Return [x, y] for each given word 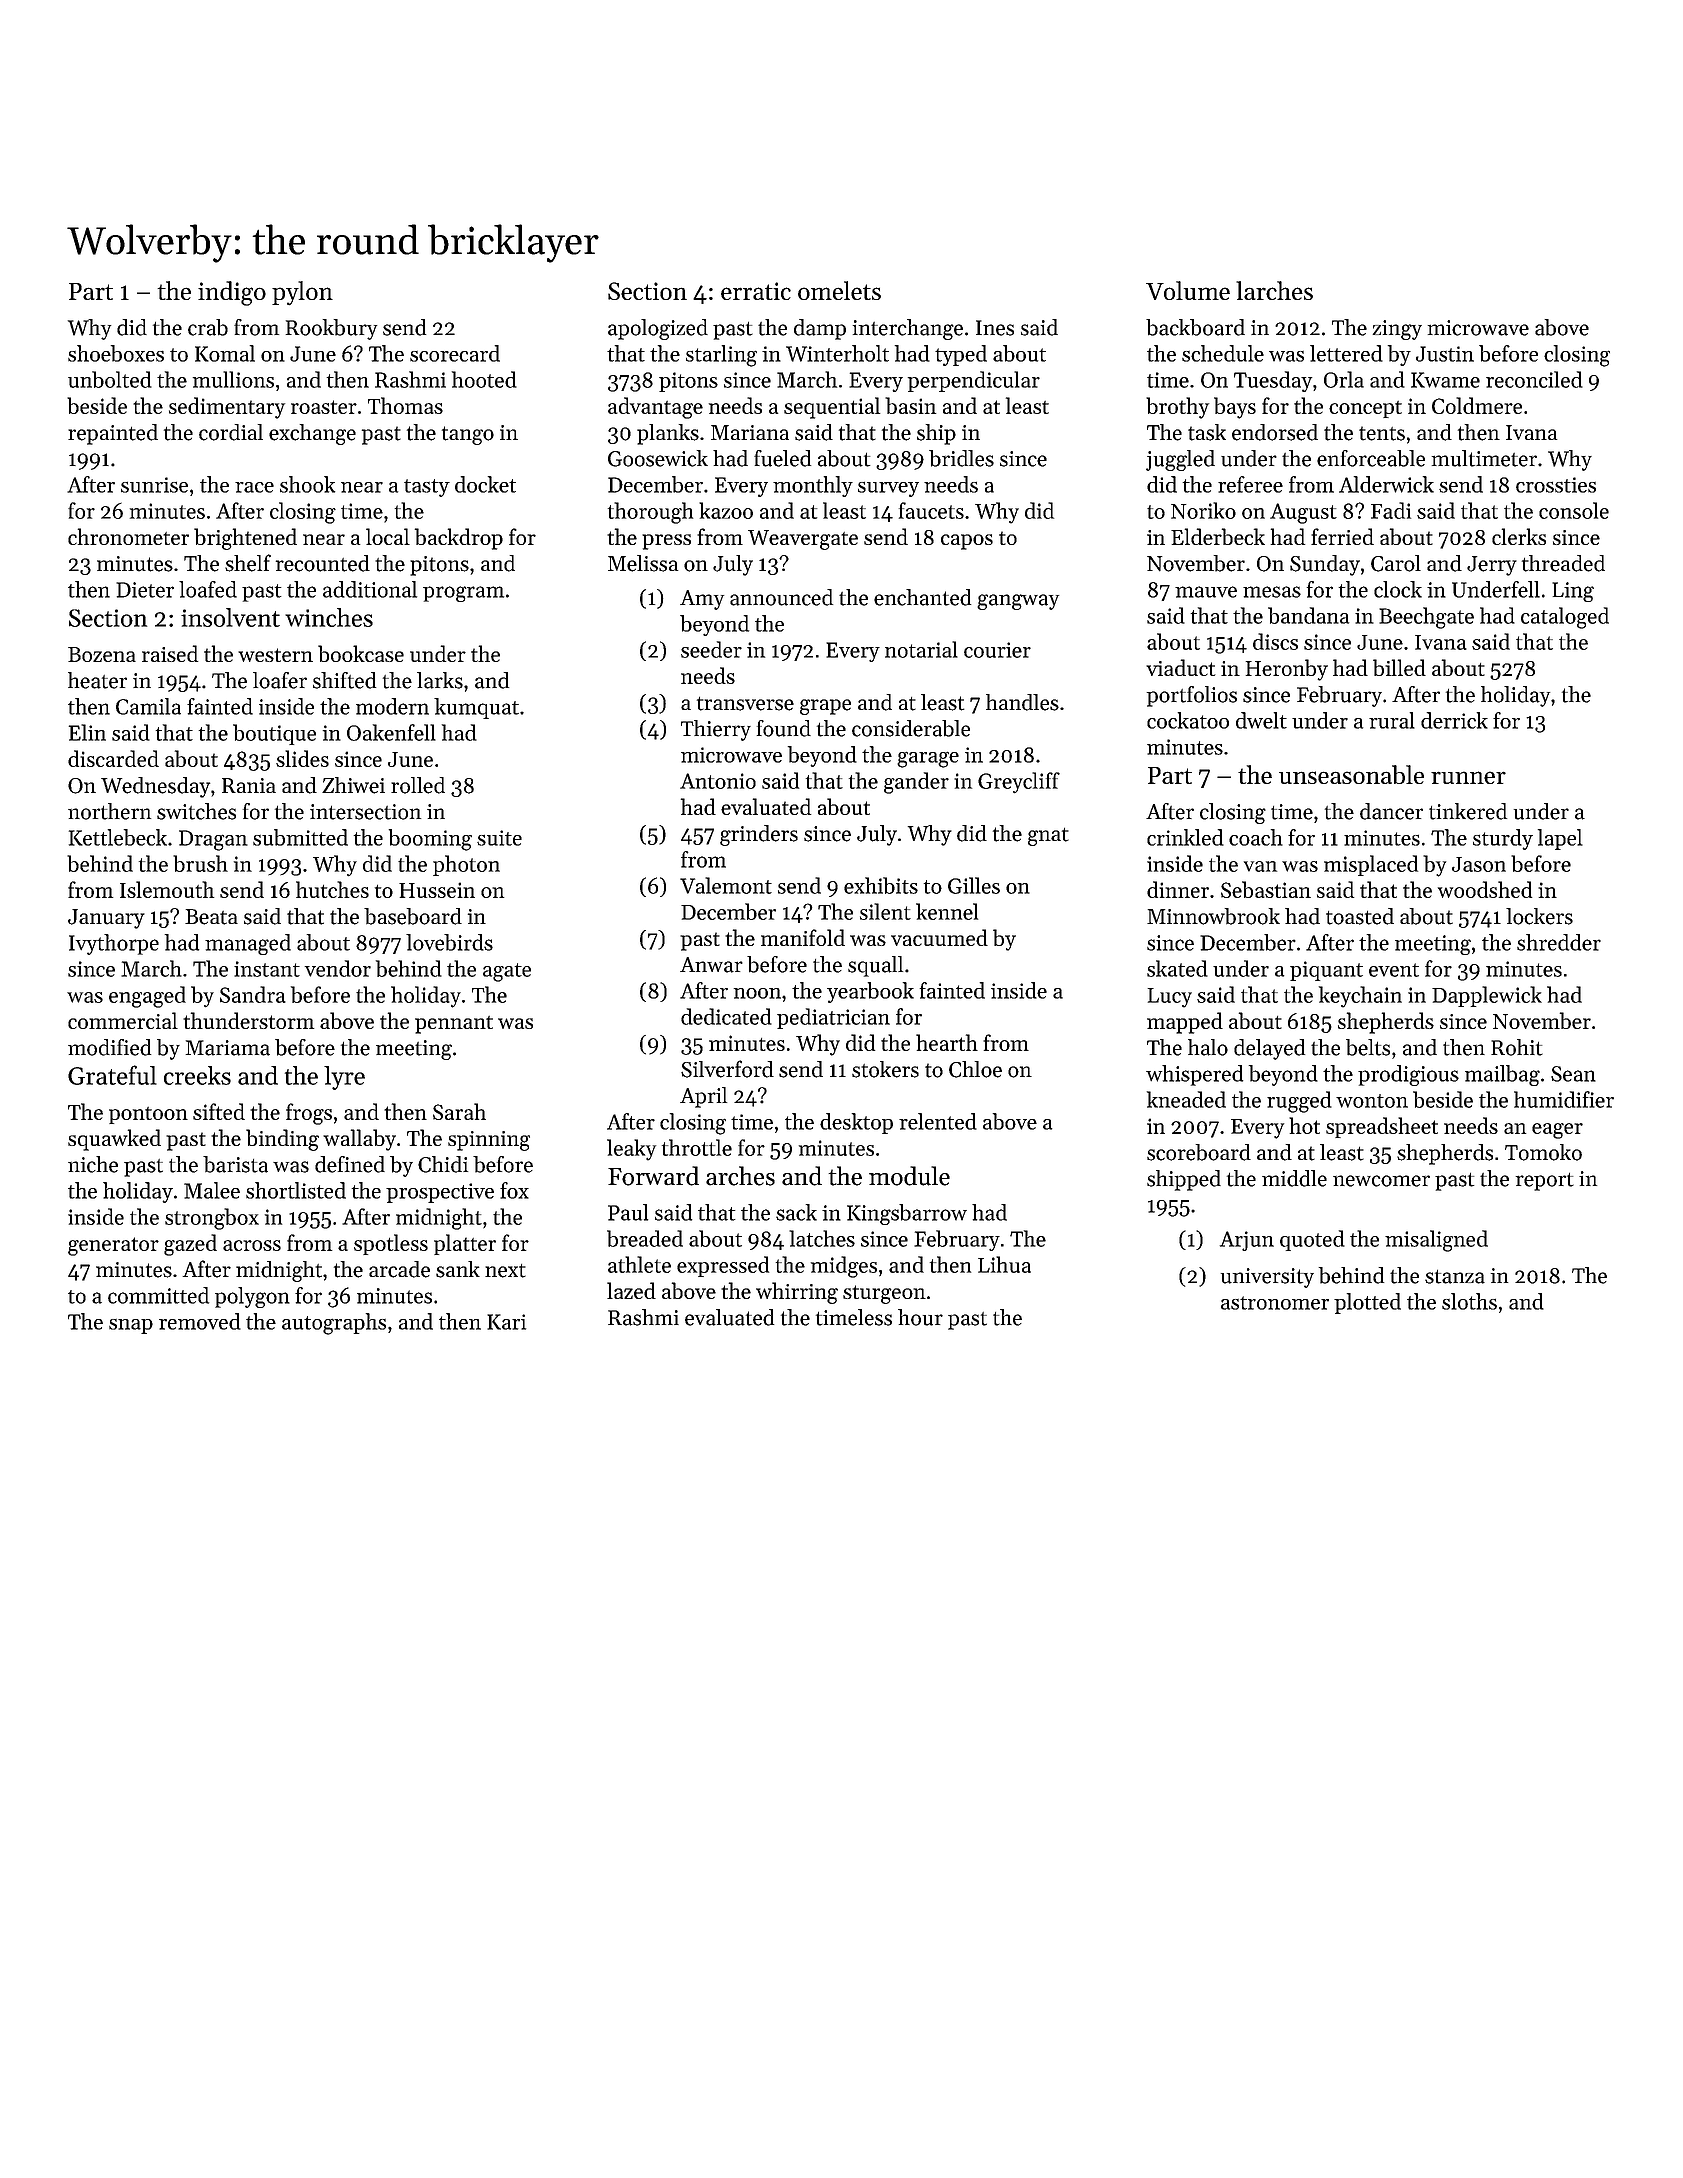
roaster [324, 407]
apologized [658, 329]
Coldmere [1477, 405]
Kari [506, 1322]
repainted [113, 434]
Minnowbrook [1213, 916]
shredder [1559, 942]
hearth [947, 1042]
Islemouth [167, 889]
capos [967, 542]
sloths [1469, 1301]
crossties [1556, 485]
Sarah [459, 1111]
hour [920, 1317]
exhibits [881, 885]
